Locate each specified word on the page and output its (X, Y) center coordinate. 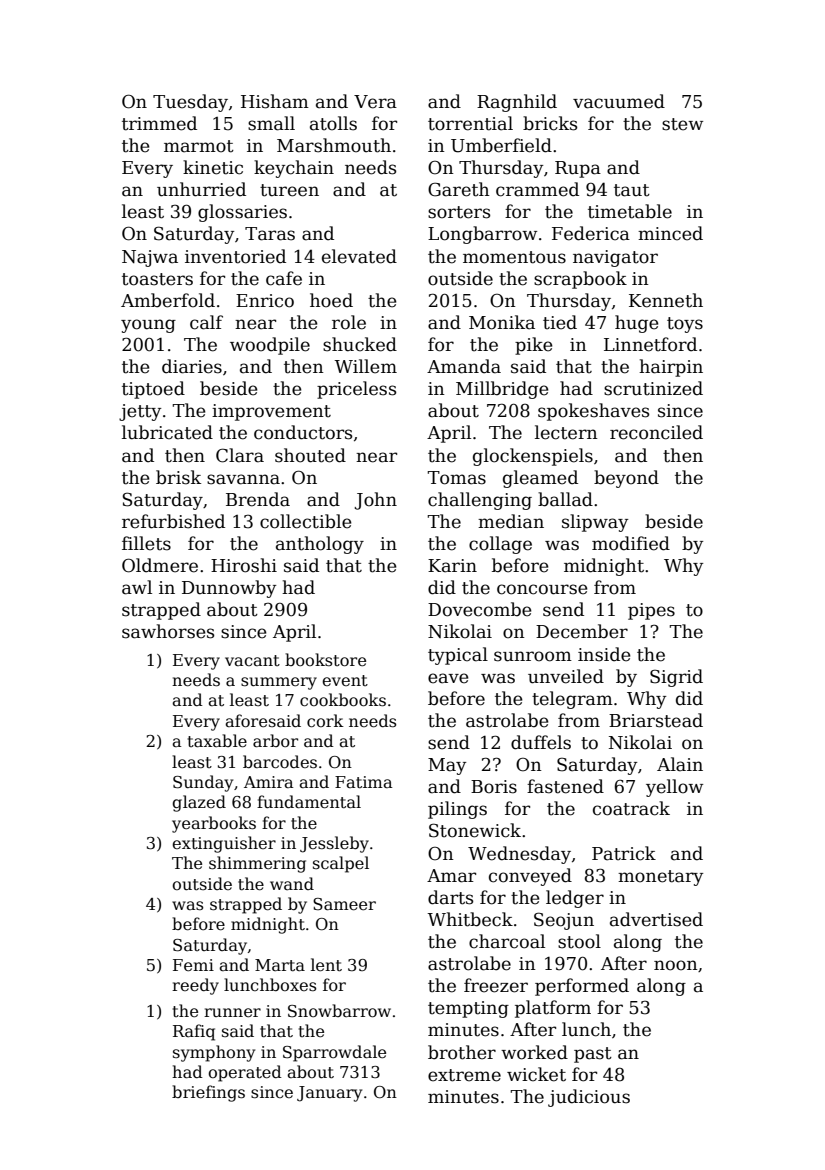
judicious (589, 1098)
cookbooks (343, 700)
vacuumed (619, 101)
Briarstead (656, 720)
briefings (208, 1093)
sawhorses (168, 631)
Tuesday (190, 103)
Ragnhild (517, 103)
